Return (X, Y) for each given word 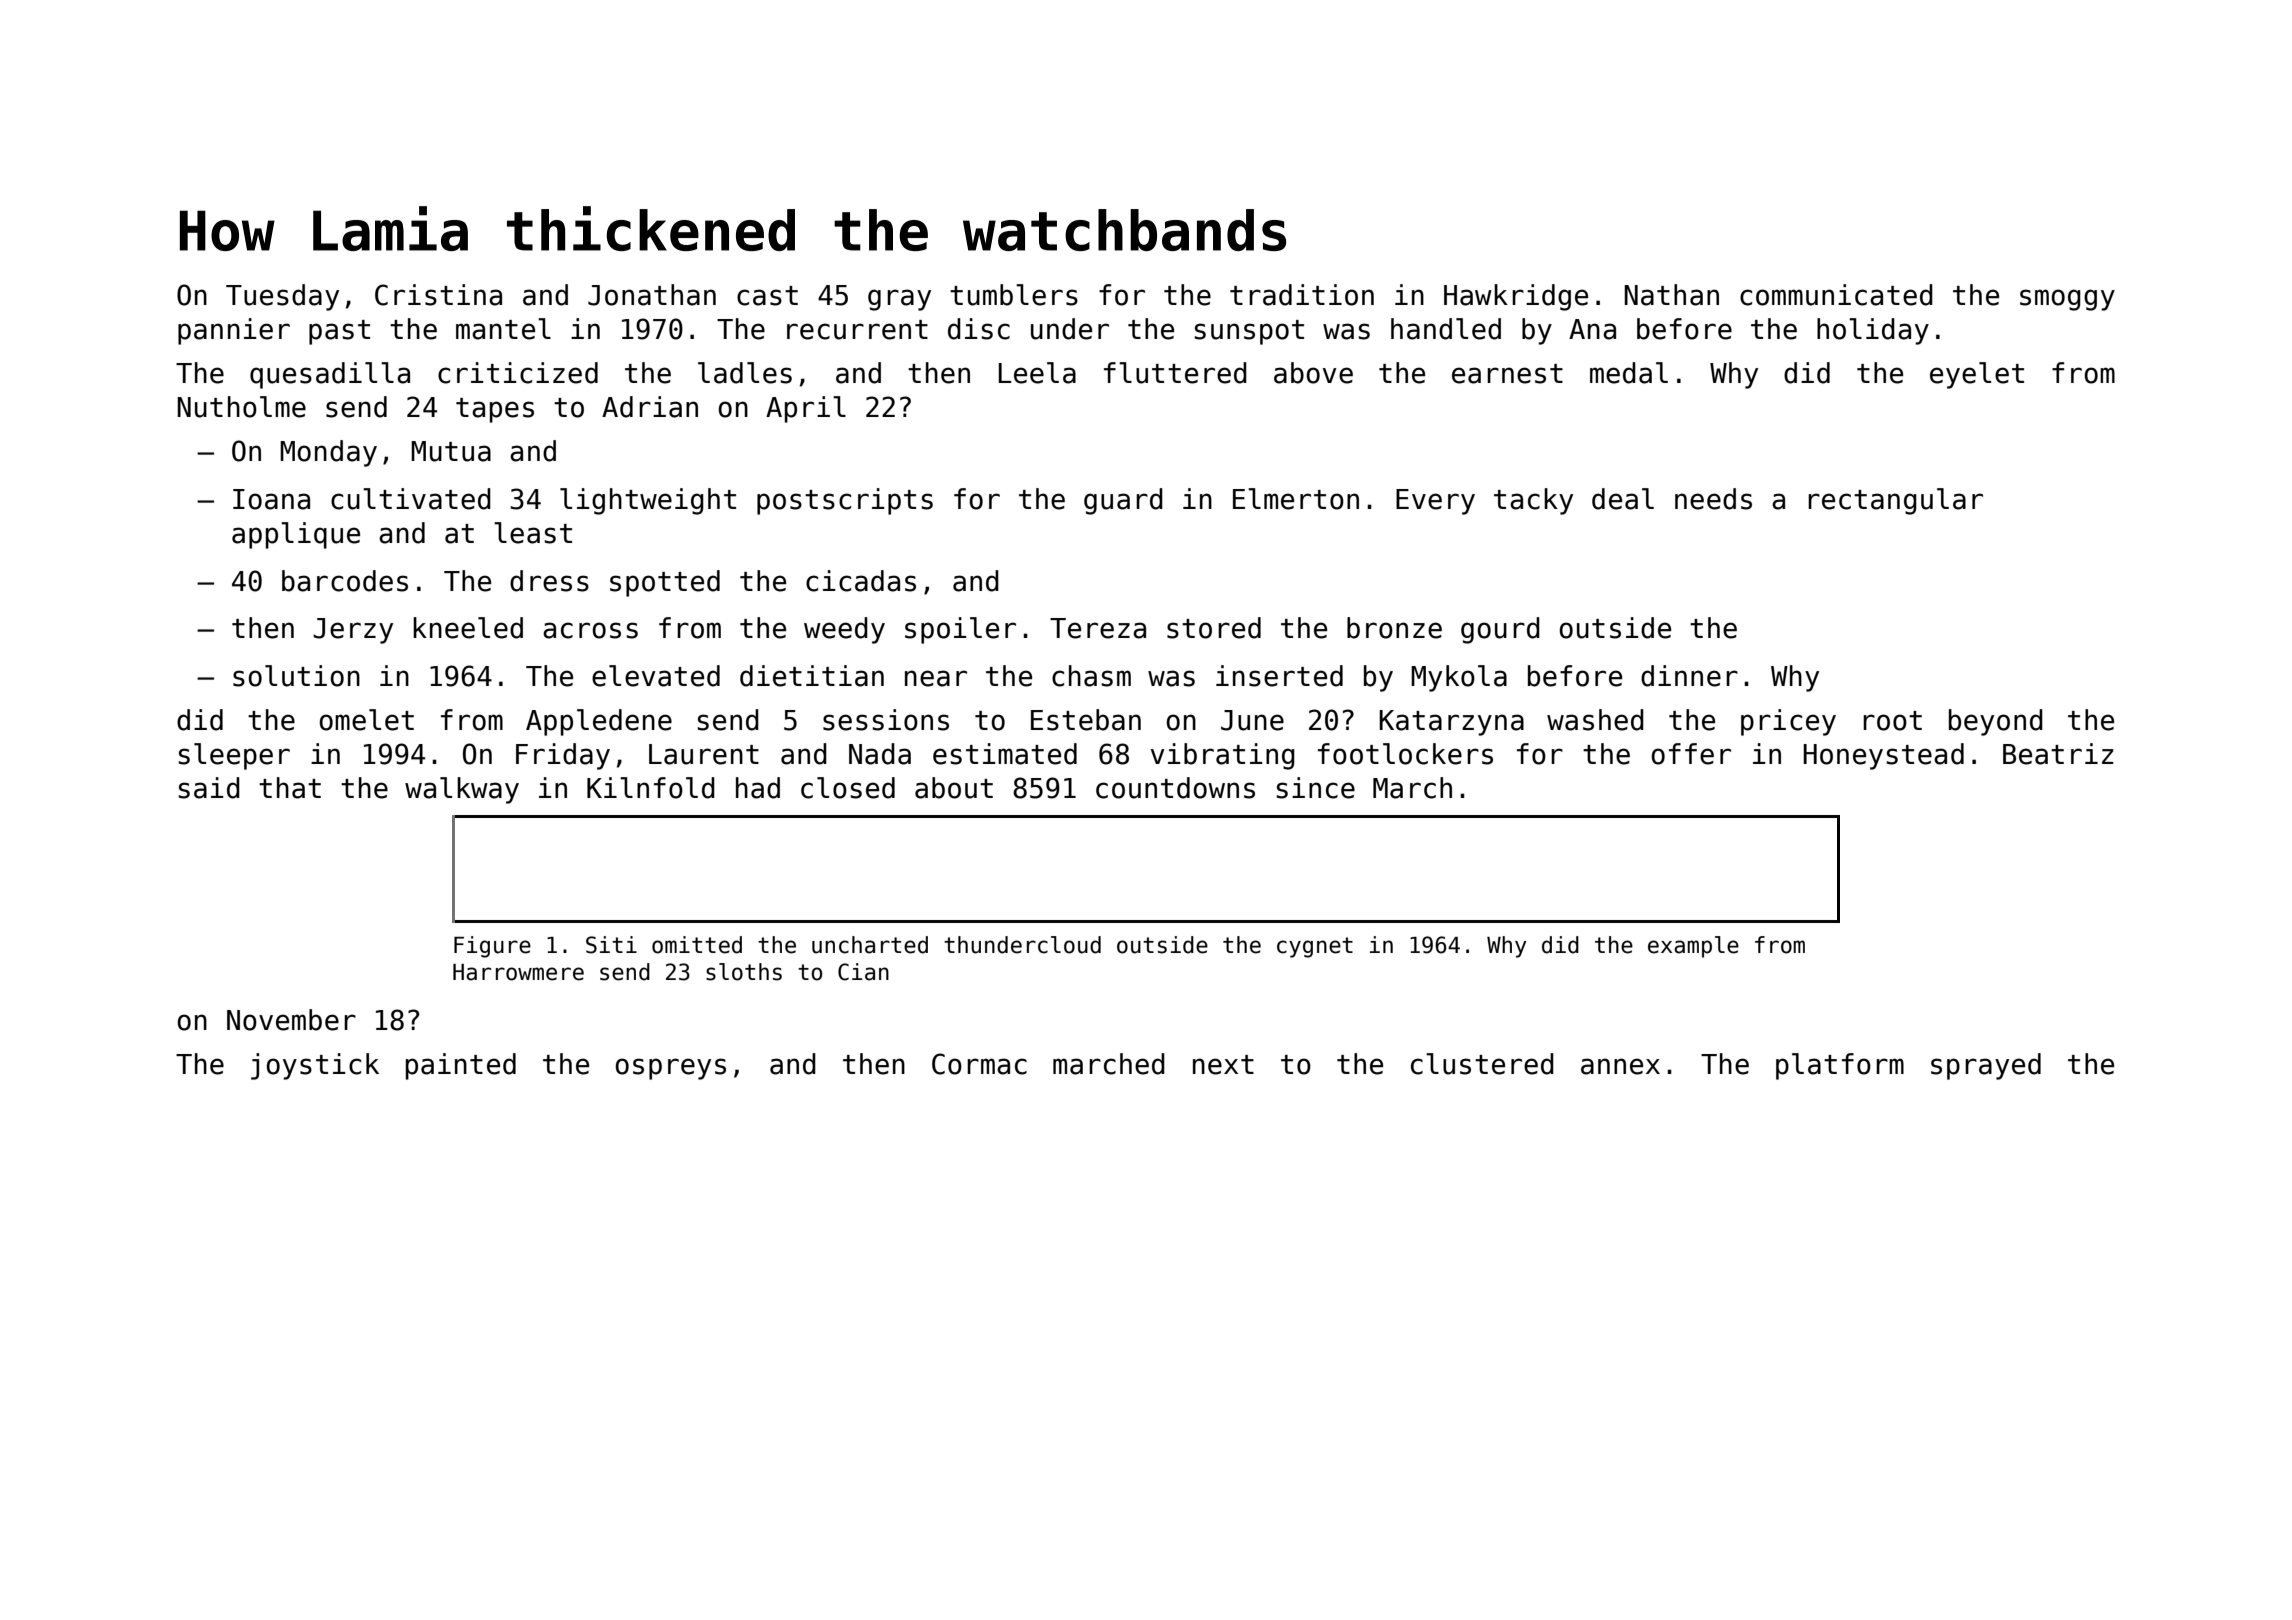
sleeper (234, 756)
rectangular (1895, 501)
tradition (1302, 295)
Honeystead (1883, 756)
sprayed (1986, 1066)
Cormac (979, 1064)
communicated (1836, 295)
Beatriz (2058, 754)
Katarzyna (1451, 723)
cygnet (1315, 947)
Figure (492, 947)
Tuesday (282, 297)
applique (296, 535)
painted (461, 1066)
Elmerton (1296, 499)
